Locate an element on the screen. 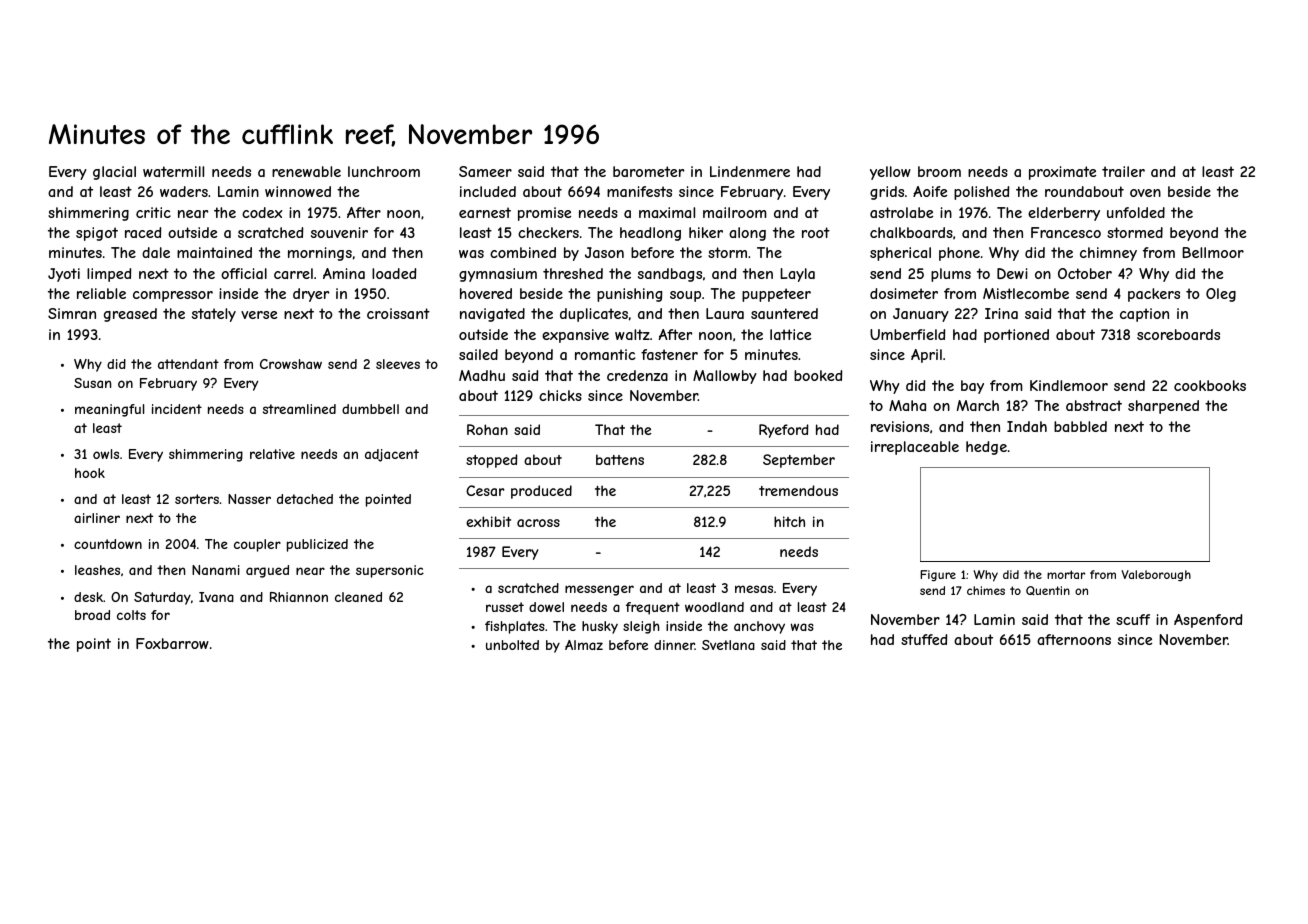  hitch is located at coordinates (789, 521).
